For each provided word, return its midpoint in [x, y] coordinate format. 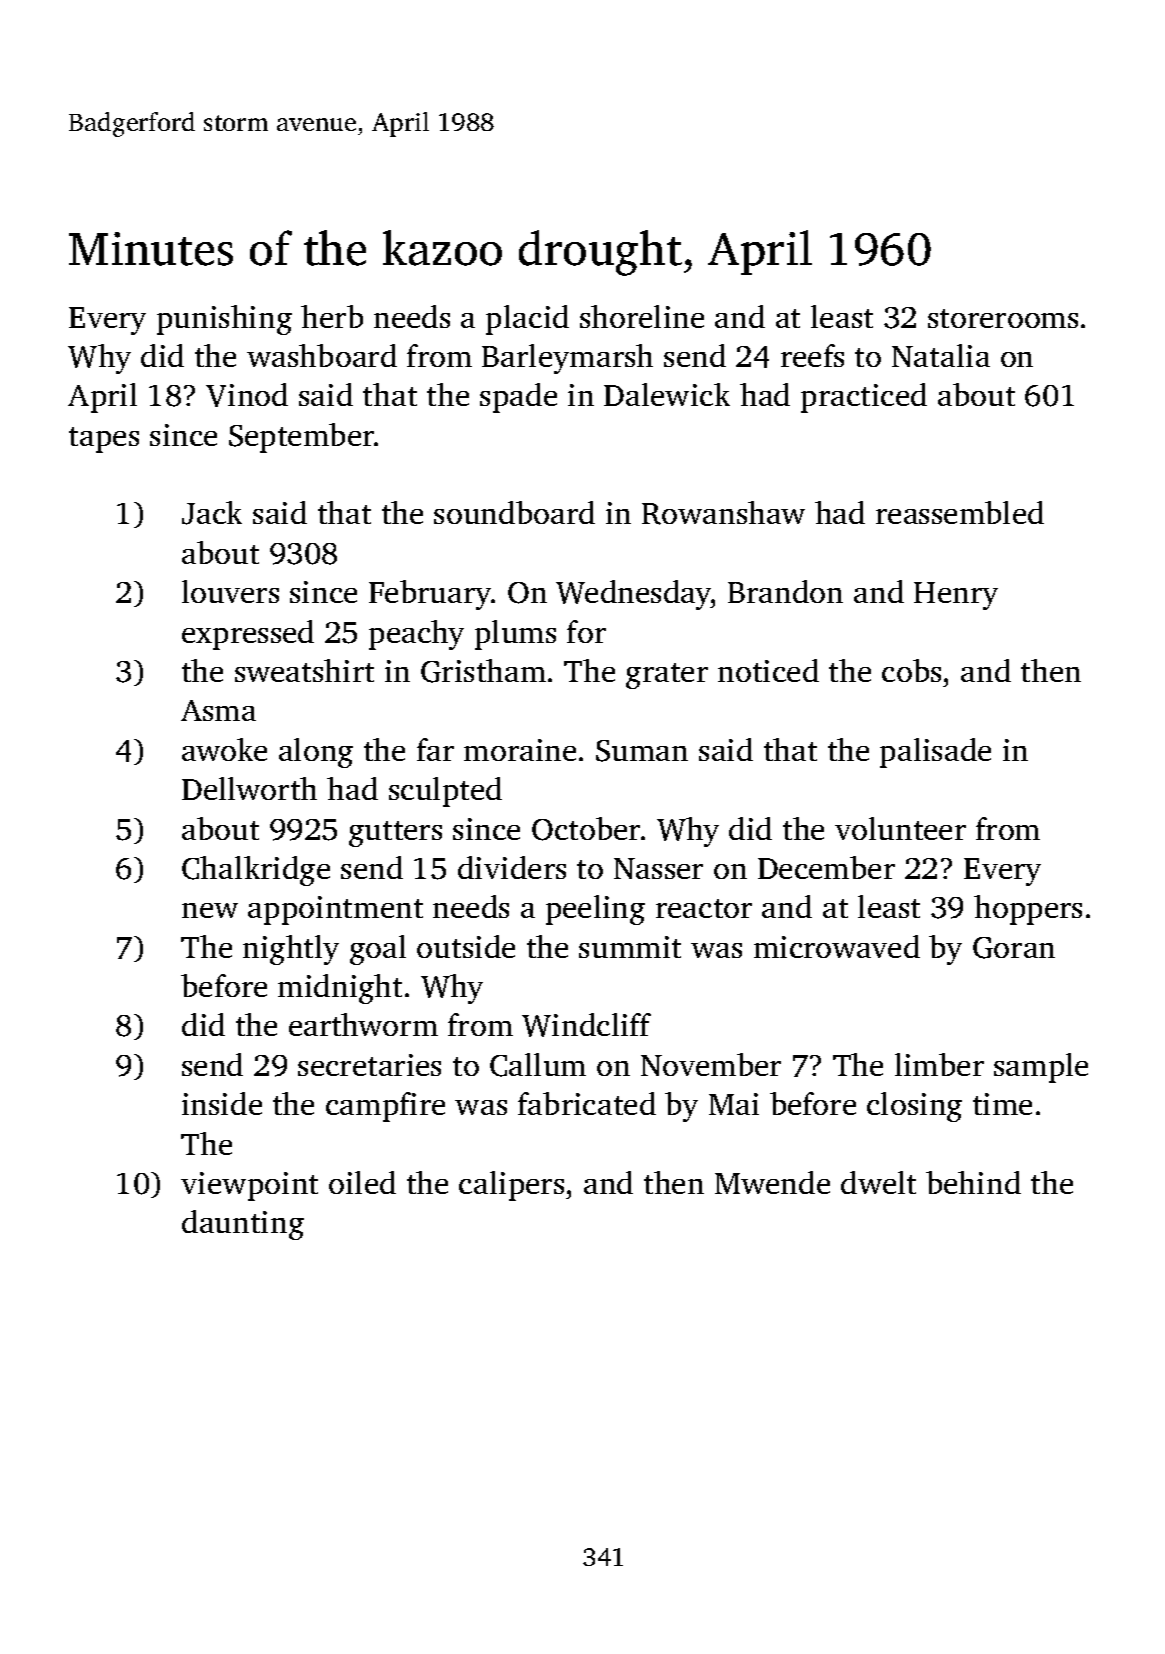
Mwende [772, 1182]
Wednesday [633, 595]
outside [466, 946]
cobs [911, 670]
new [210, 910]
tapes [104, 440]
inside [222, 1103]
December [826, 867]
